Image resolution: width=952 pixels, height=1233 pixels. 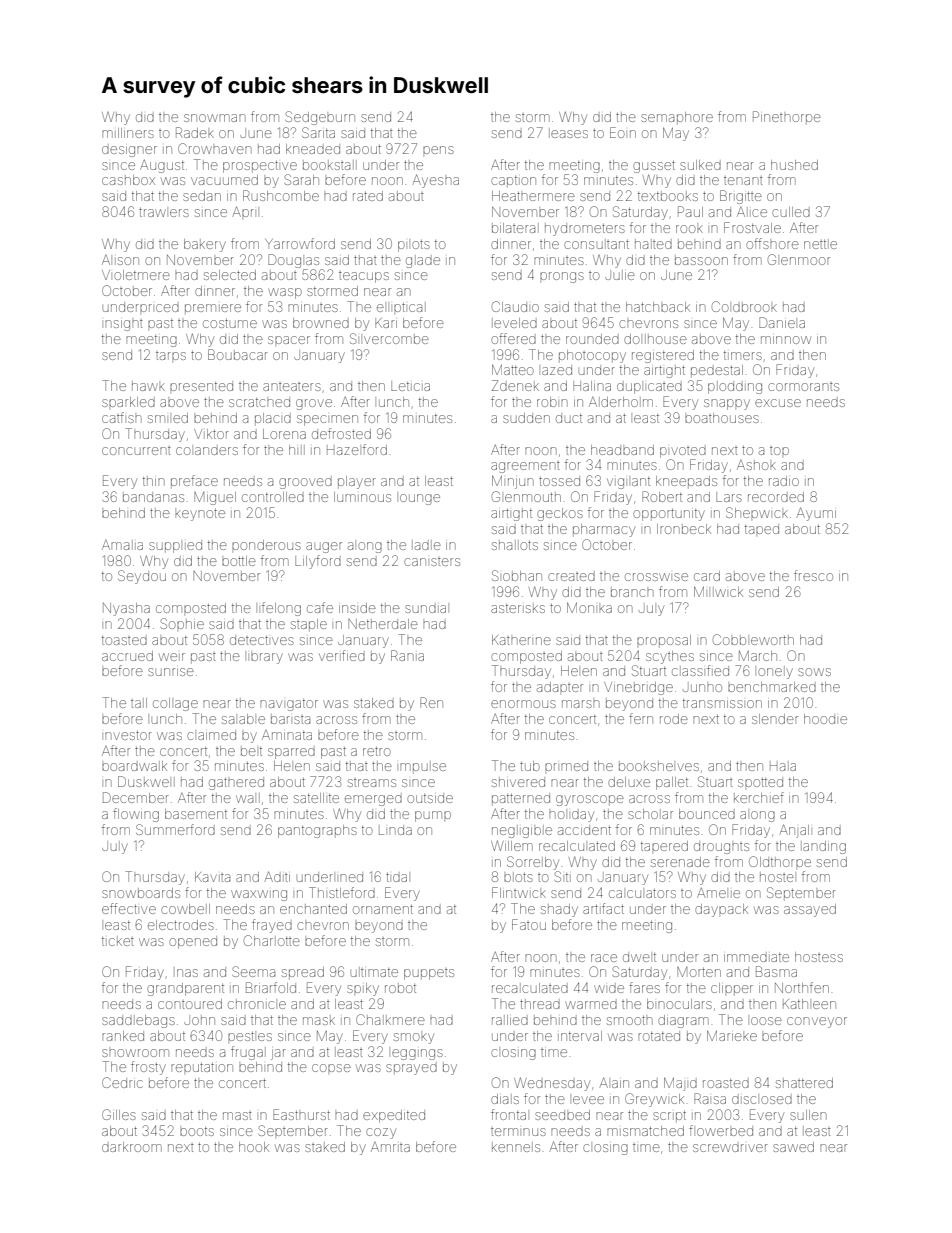 I want to click on pens, so click(x=438, y=150).
